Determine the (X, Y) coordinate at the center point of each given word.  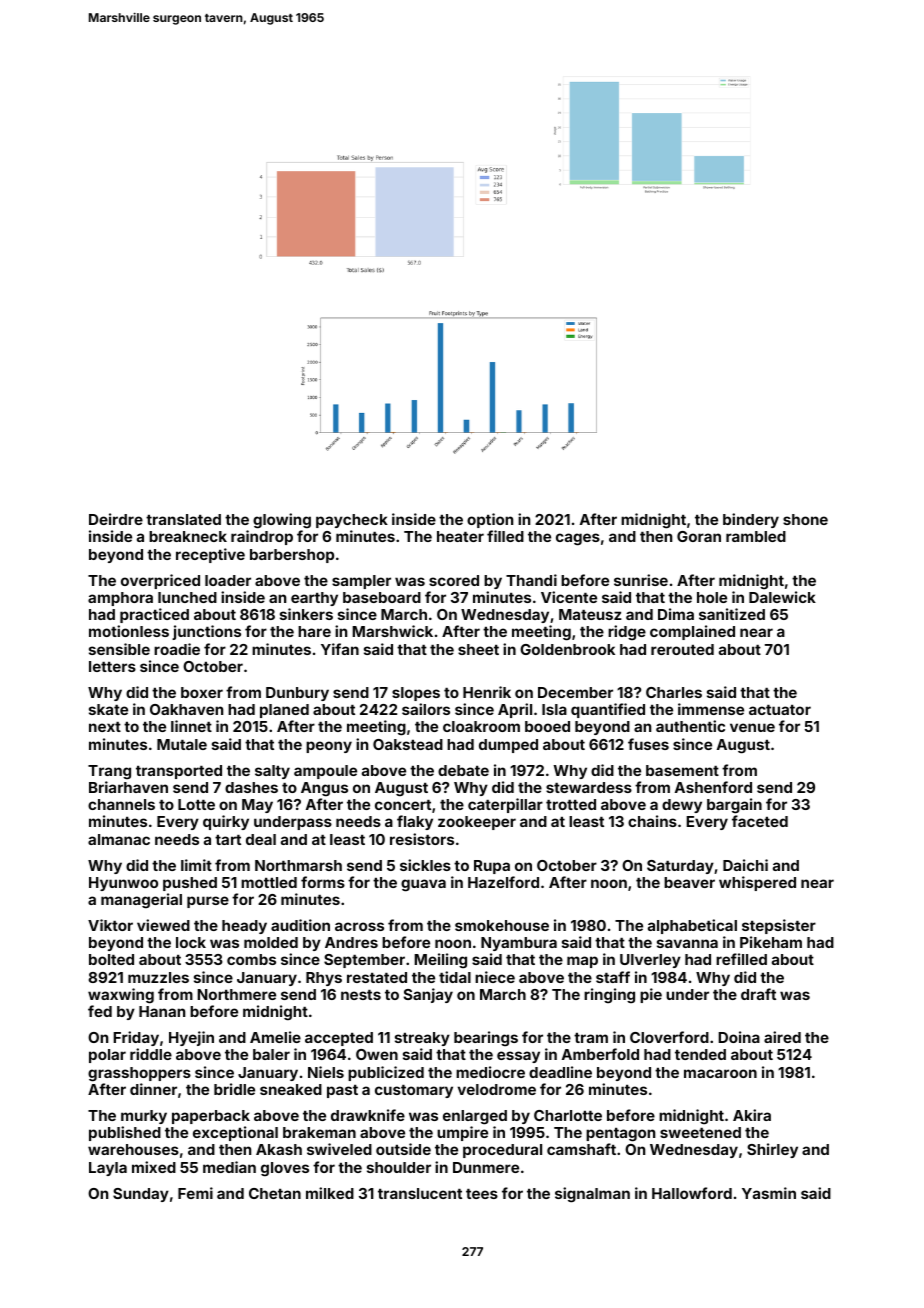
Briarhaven (128, 787)
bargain (734, 806)
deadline (560, 1072)
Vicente (569, 597)
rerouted (682, 649)
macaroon (720, 1073)
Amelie (275, 1037)
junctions (206, 632)
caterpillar (505, 805)
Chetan (275, 1193)
